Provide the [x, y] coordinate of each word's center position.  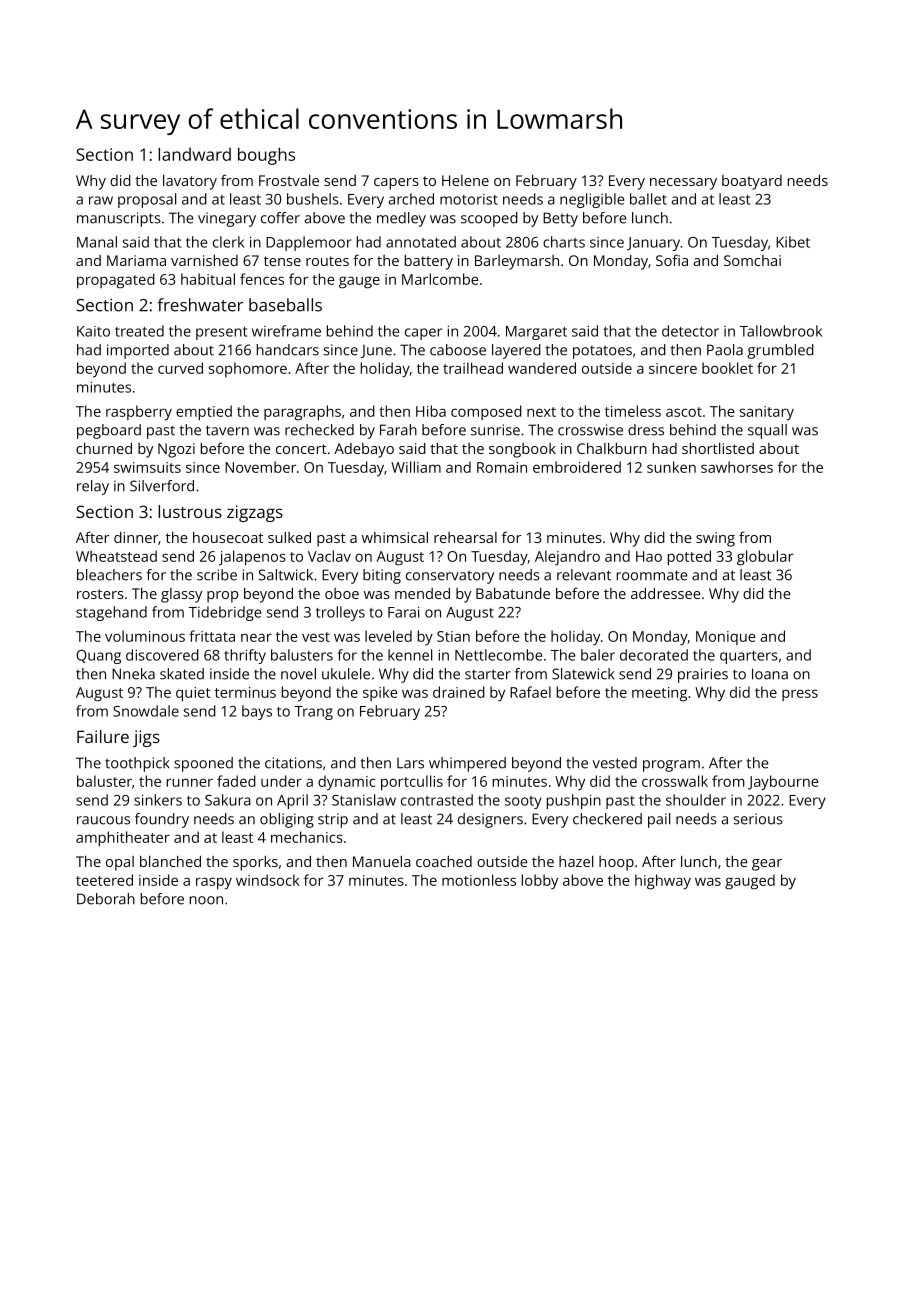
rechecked [319, 430]
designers [490, 820]
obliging [287, 820]
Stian [453, 636]
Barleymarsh [517, 262]
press [800, 695]
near [256, 637]
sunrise [495, 430]
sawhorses [737, 467]
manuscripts [119, 219]
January [653, 244]
